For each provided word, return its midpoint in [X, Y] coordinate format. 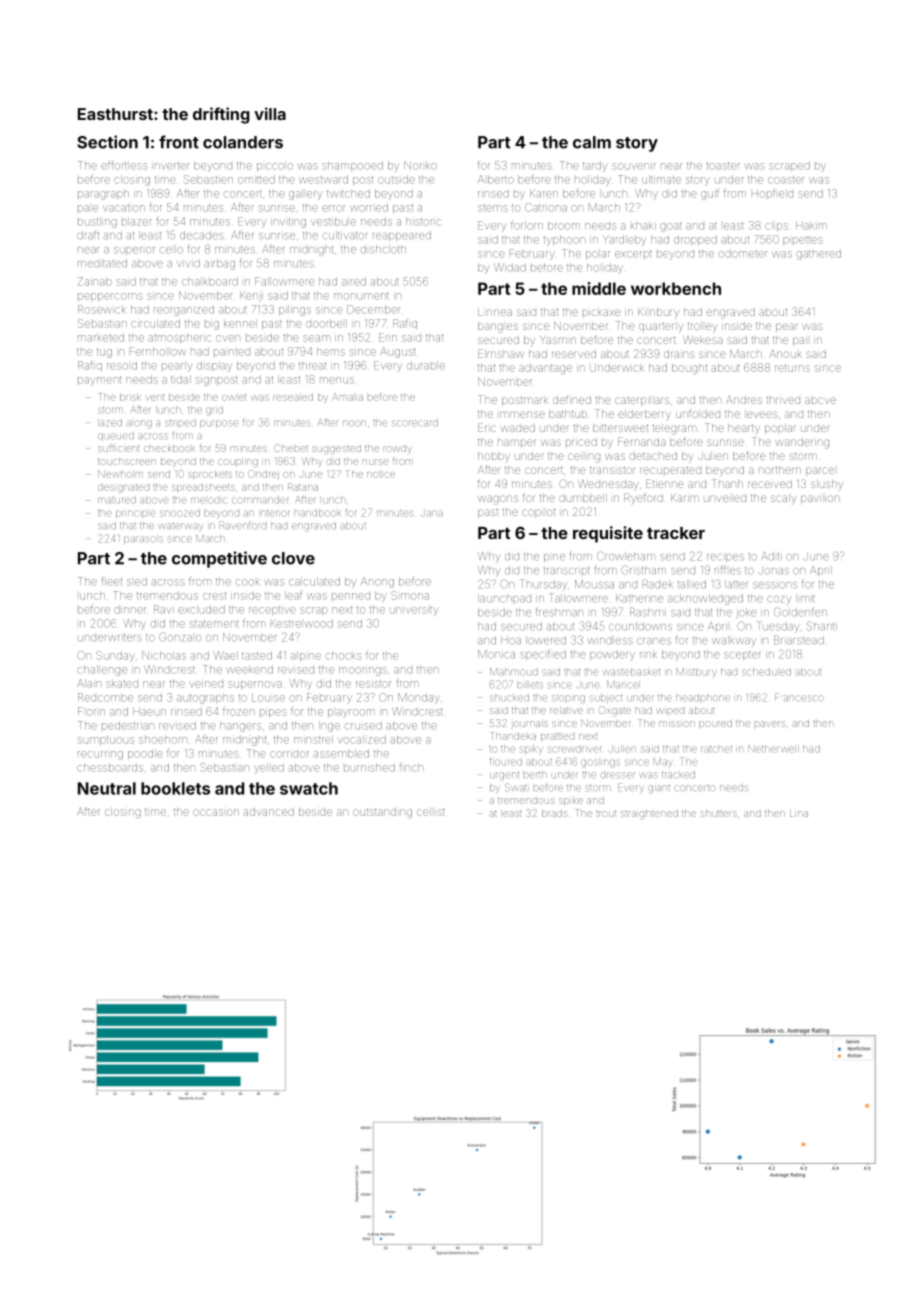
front [179, 142]
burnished [369, 767]
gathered [818, 254]
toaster [723, 166]
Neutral [107, 788]
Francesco [799, 697]
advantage [545, 369]
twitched [348, 193]
